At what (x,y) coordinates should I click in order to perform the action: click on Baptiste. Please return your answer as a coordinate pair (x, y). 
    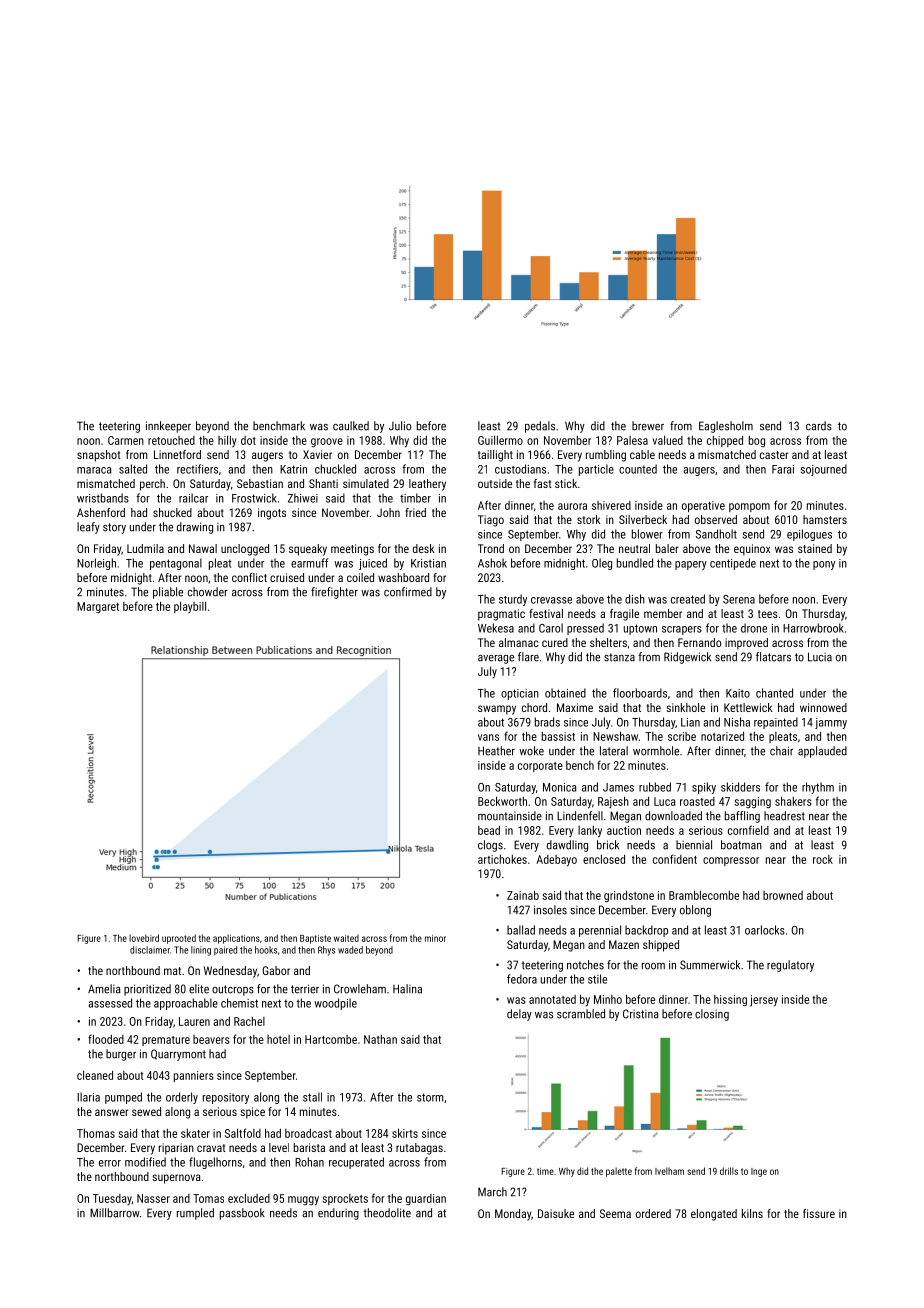
    Looking at the image, I should click on (315, 939).
